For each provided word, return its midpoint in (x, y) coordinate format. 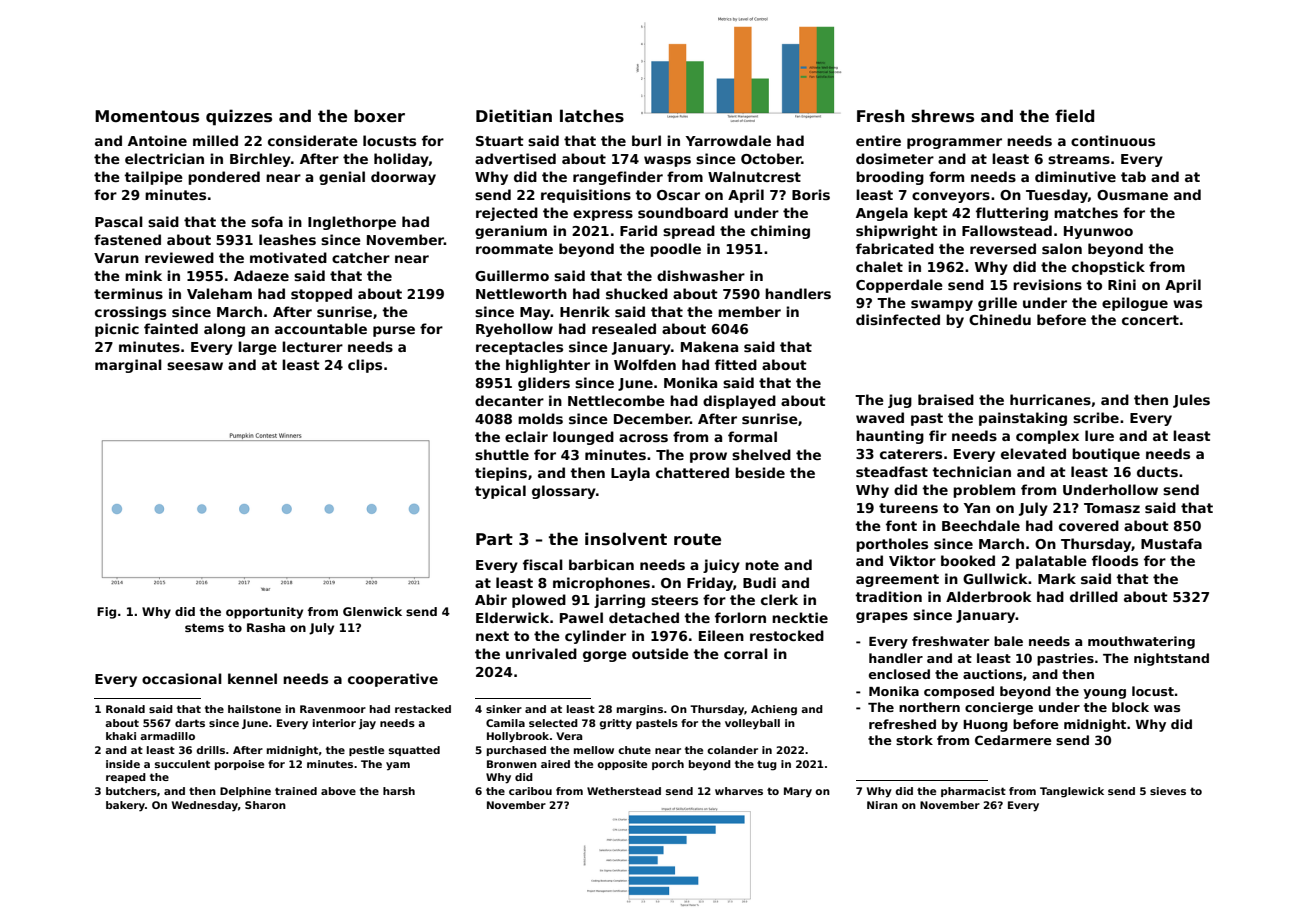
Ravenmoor (333, 709)
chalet (879, 266)
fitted (736, 364)
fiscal (543, 564)
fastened (127, 239)
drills (210, 750)
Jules (1191, 401)
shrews (943, 116)
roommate (514, 249)
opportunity (264, 613)
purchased (516, 751)
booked (968, 560)
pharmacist (973, 792)
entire (878, 140)
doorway (403, 178)
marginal (128, 366)
